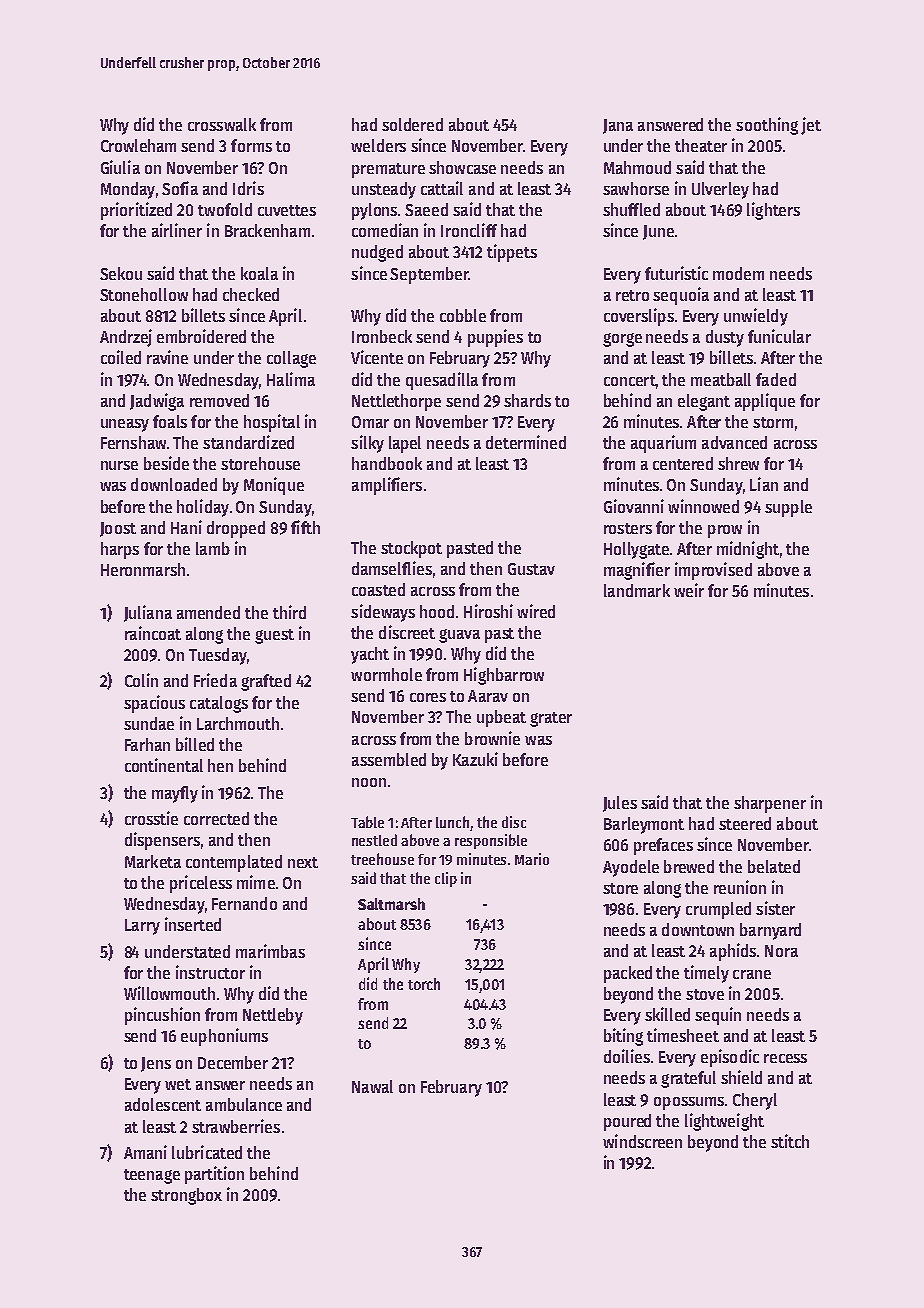 The width and height of the screenshot is (924, 1308). I want to click on raincoat, so click(153, 633).
